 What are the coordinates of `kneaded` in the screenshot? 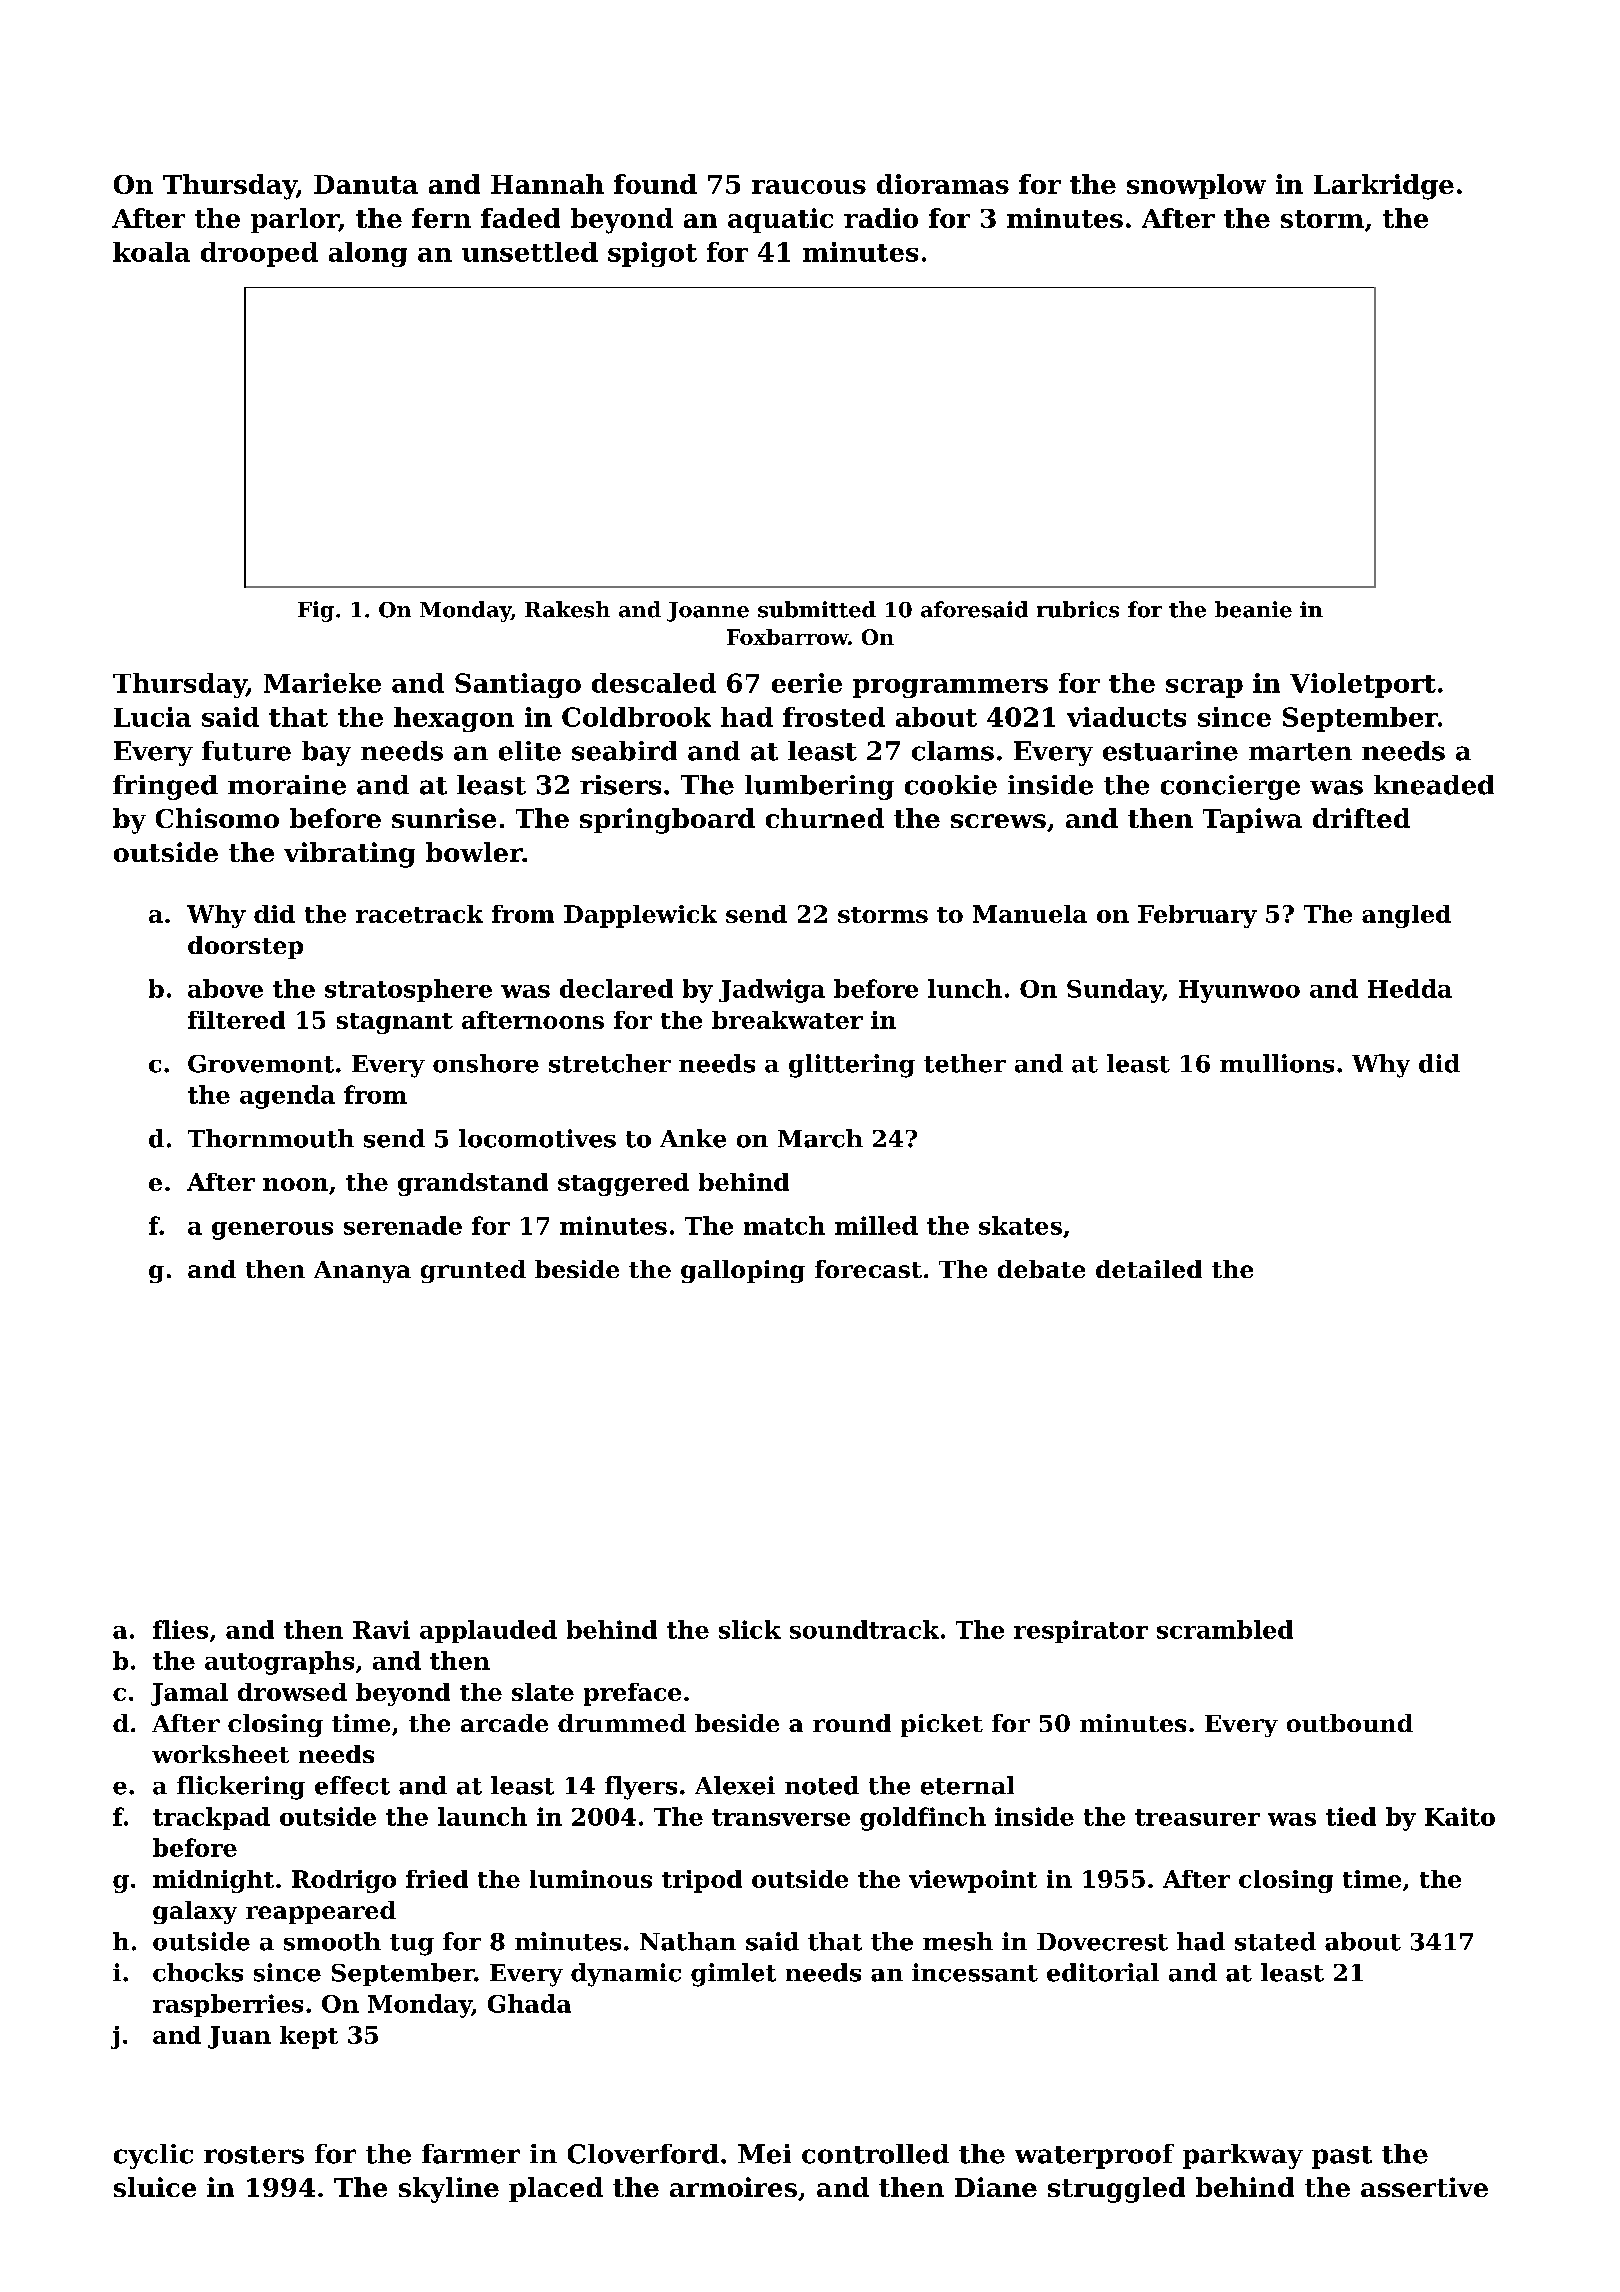 It's located at (1434, 785).
